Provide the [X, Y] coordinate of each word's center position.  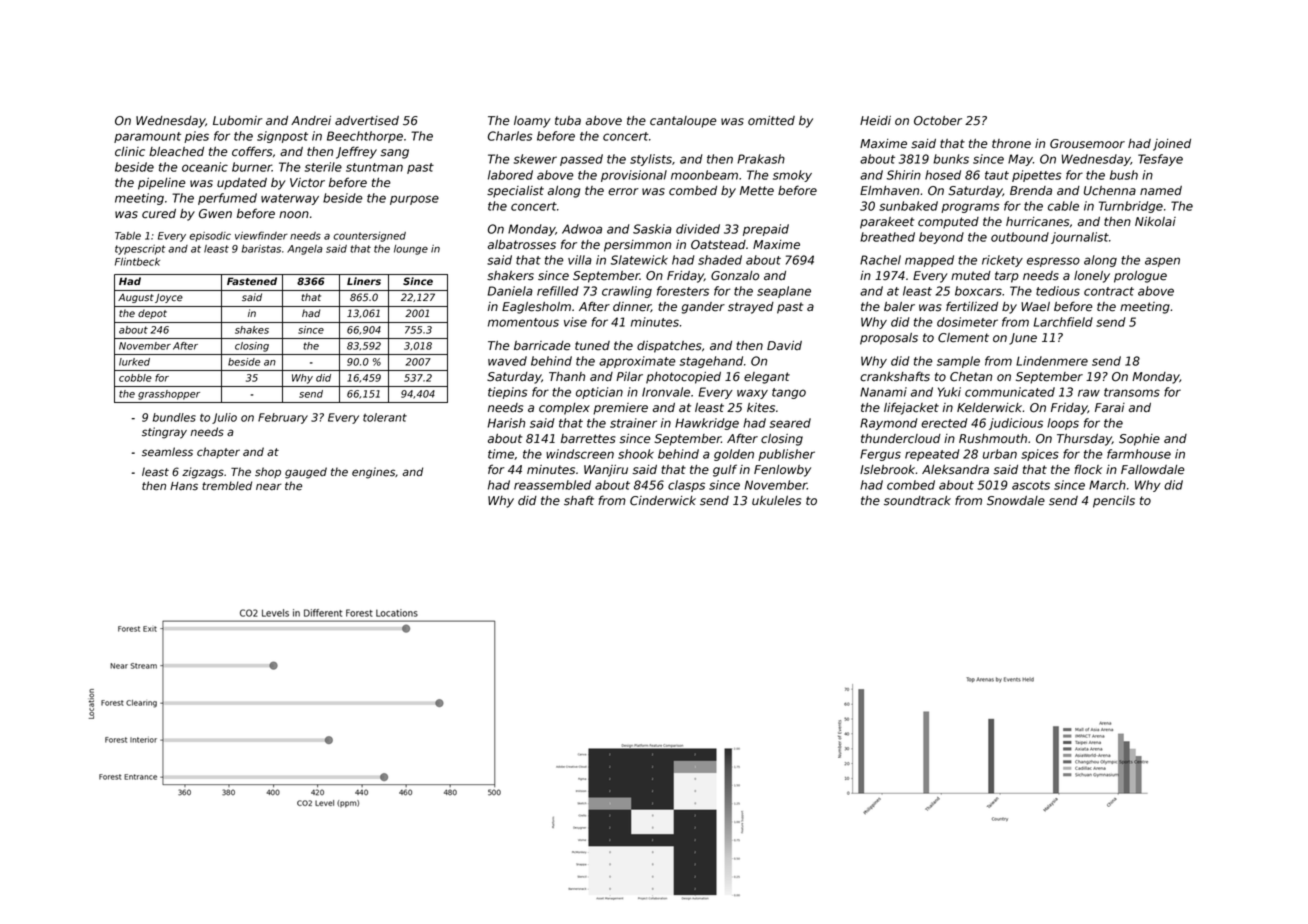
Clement [963, 338]
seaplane [784, 292]
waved [507, 361]
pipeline [162, 184]
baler [899, 307]
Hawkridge [707, 424]
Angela [305, 250]
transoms [1132, 392]
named [1161, 191]
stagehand [711, 362]
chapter [218, 452]
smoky [792, 176]
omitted [771, 121]
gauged [306, 473]
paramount [147, 137]
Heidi [875, 121]
